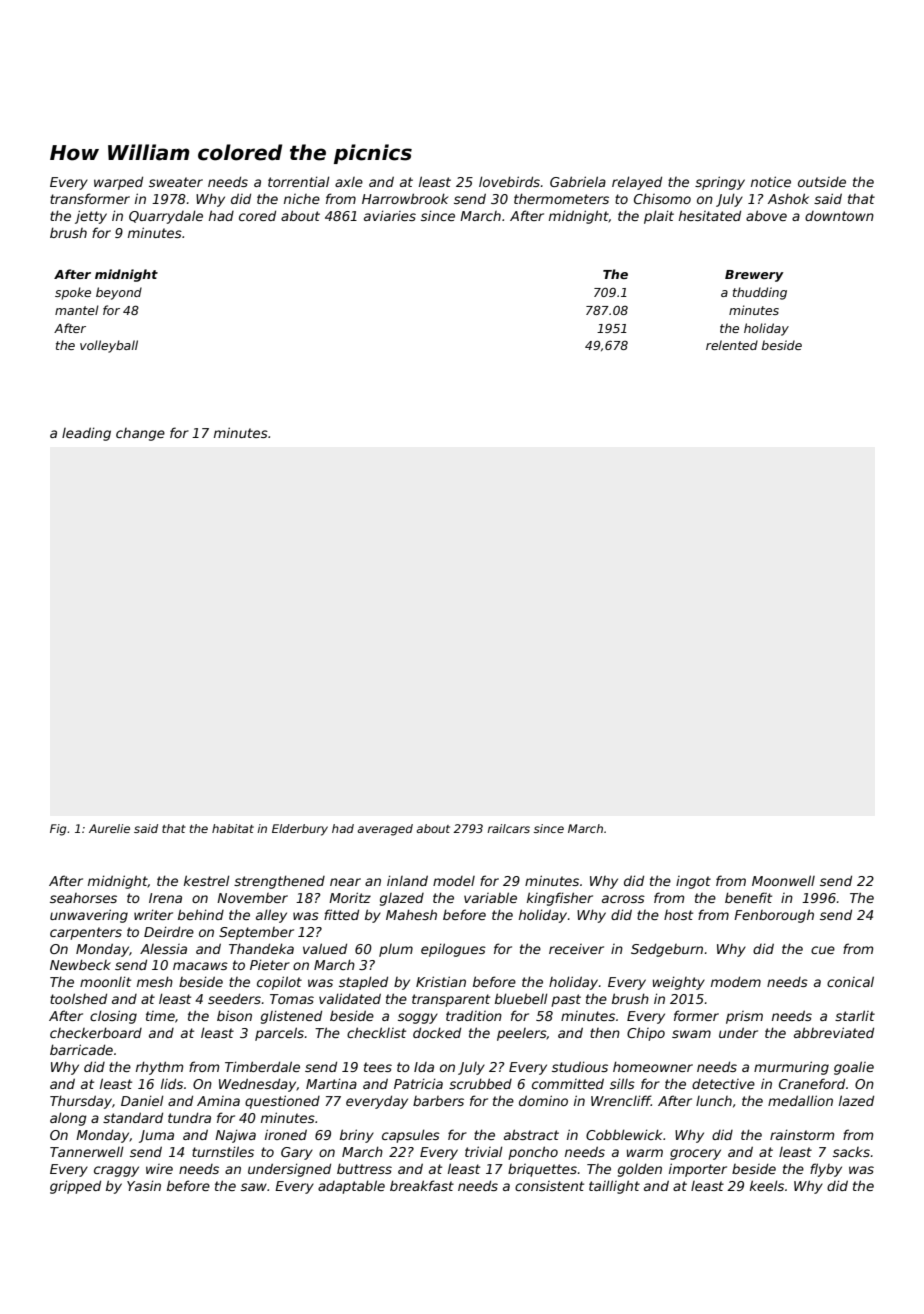 This document has width=924, height=1314. I want to click on volleyball, so click(109, 346).
